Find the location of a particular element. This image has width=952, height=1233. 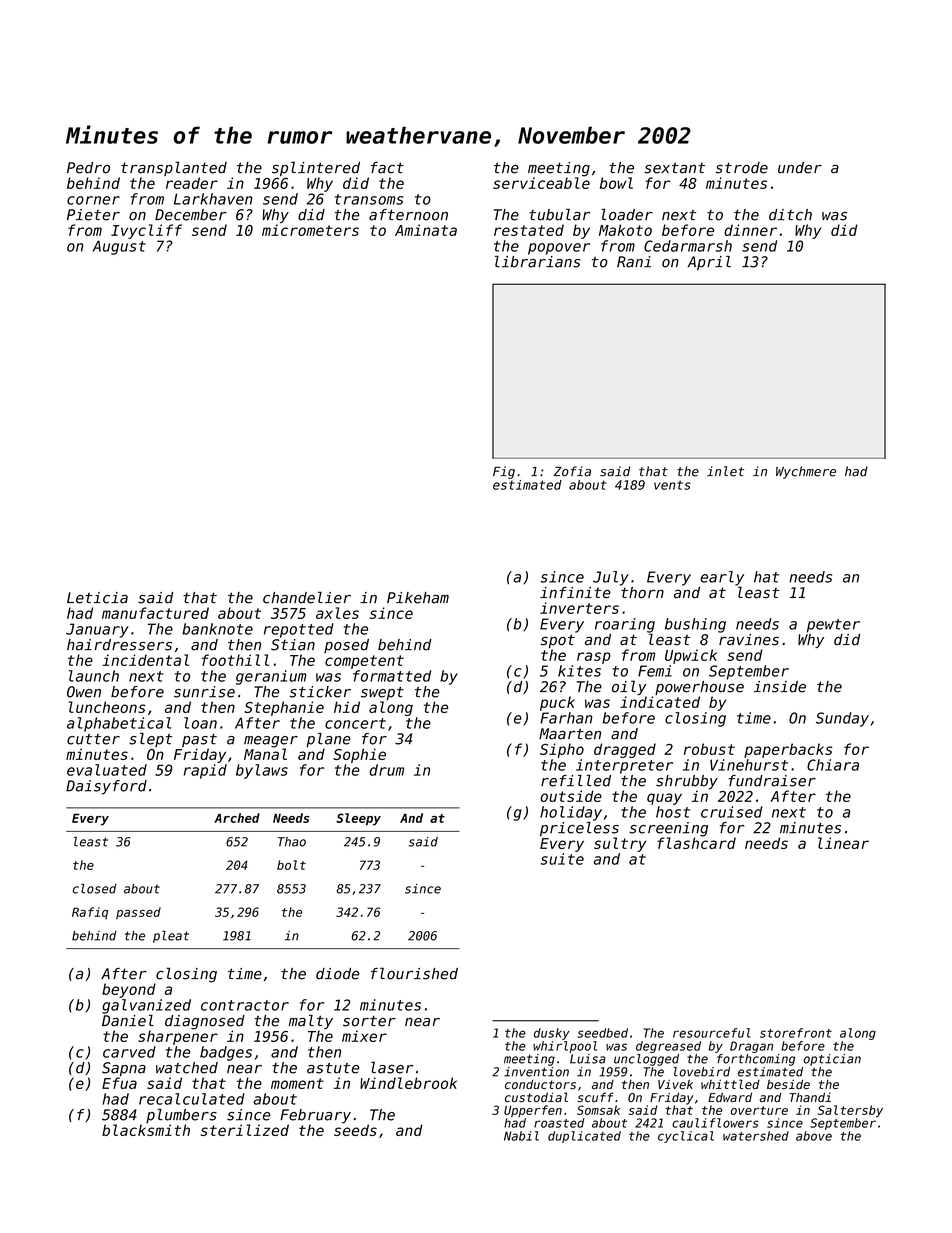

Arched is located at coordinates (237, 818).
